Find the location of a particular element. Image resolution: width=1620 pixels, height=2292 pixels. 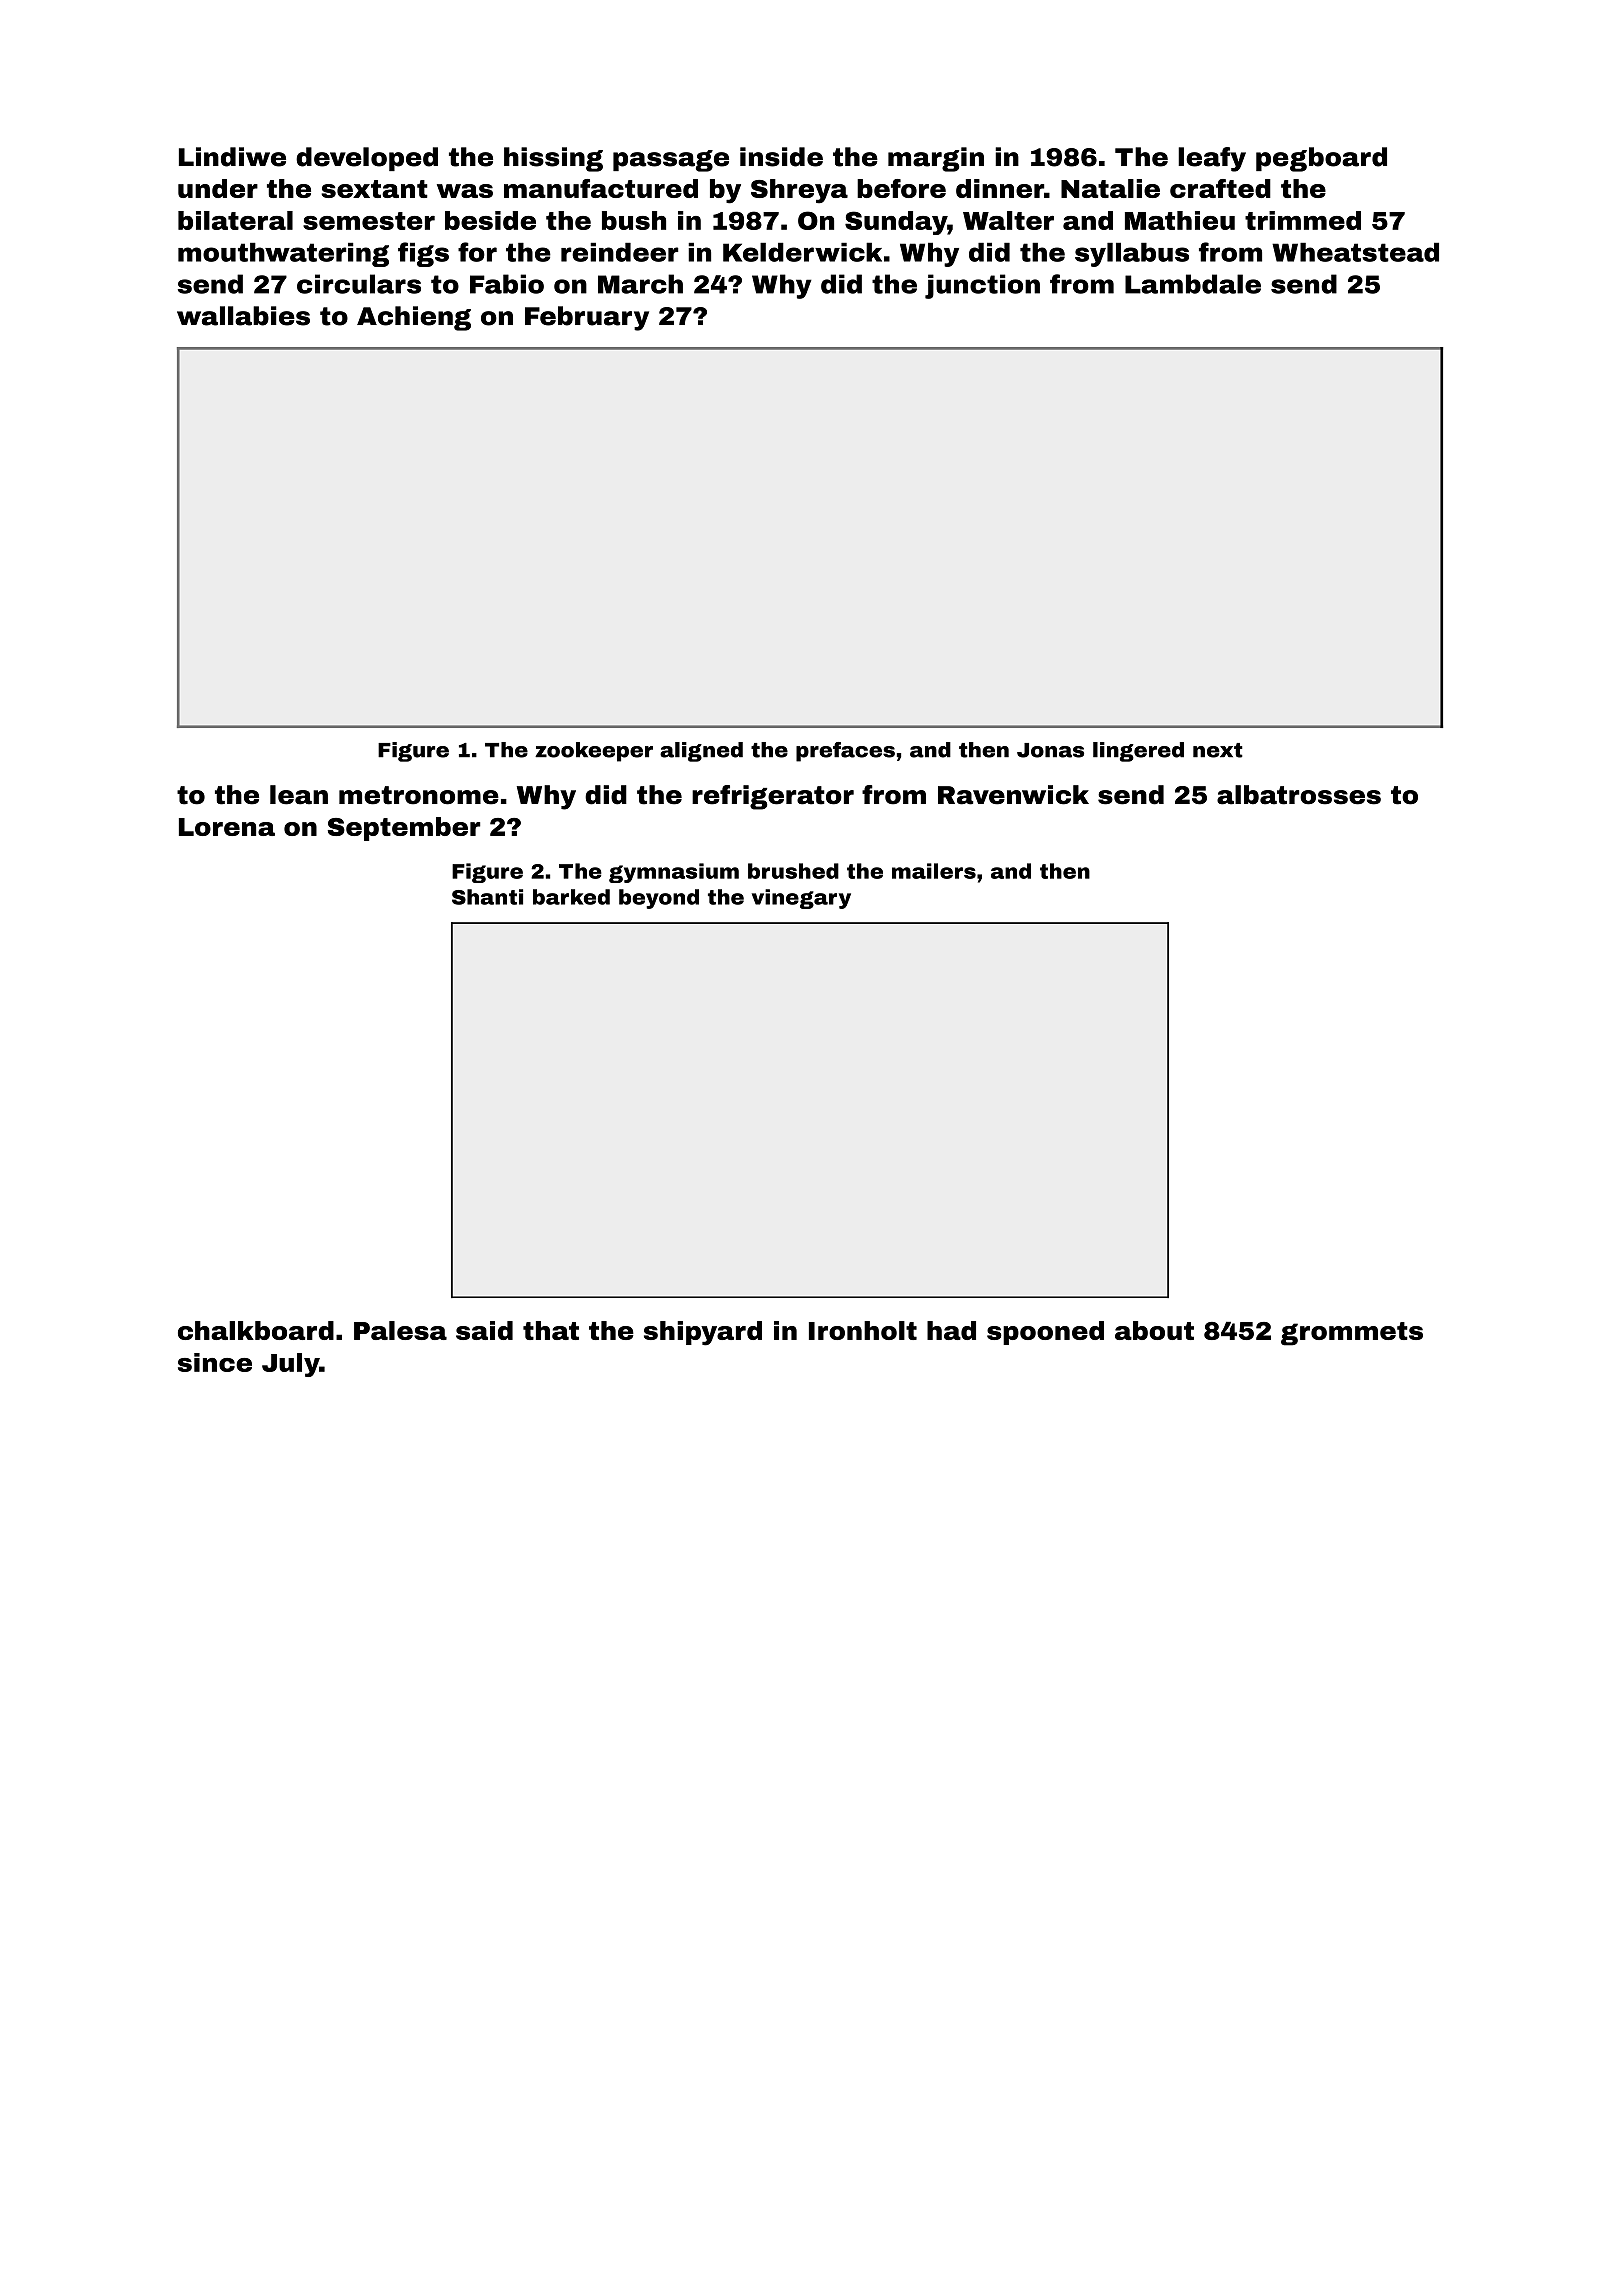

February is located at coordinates (587, 318).
